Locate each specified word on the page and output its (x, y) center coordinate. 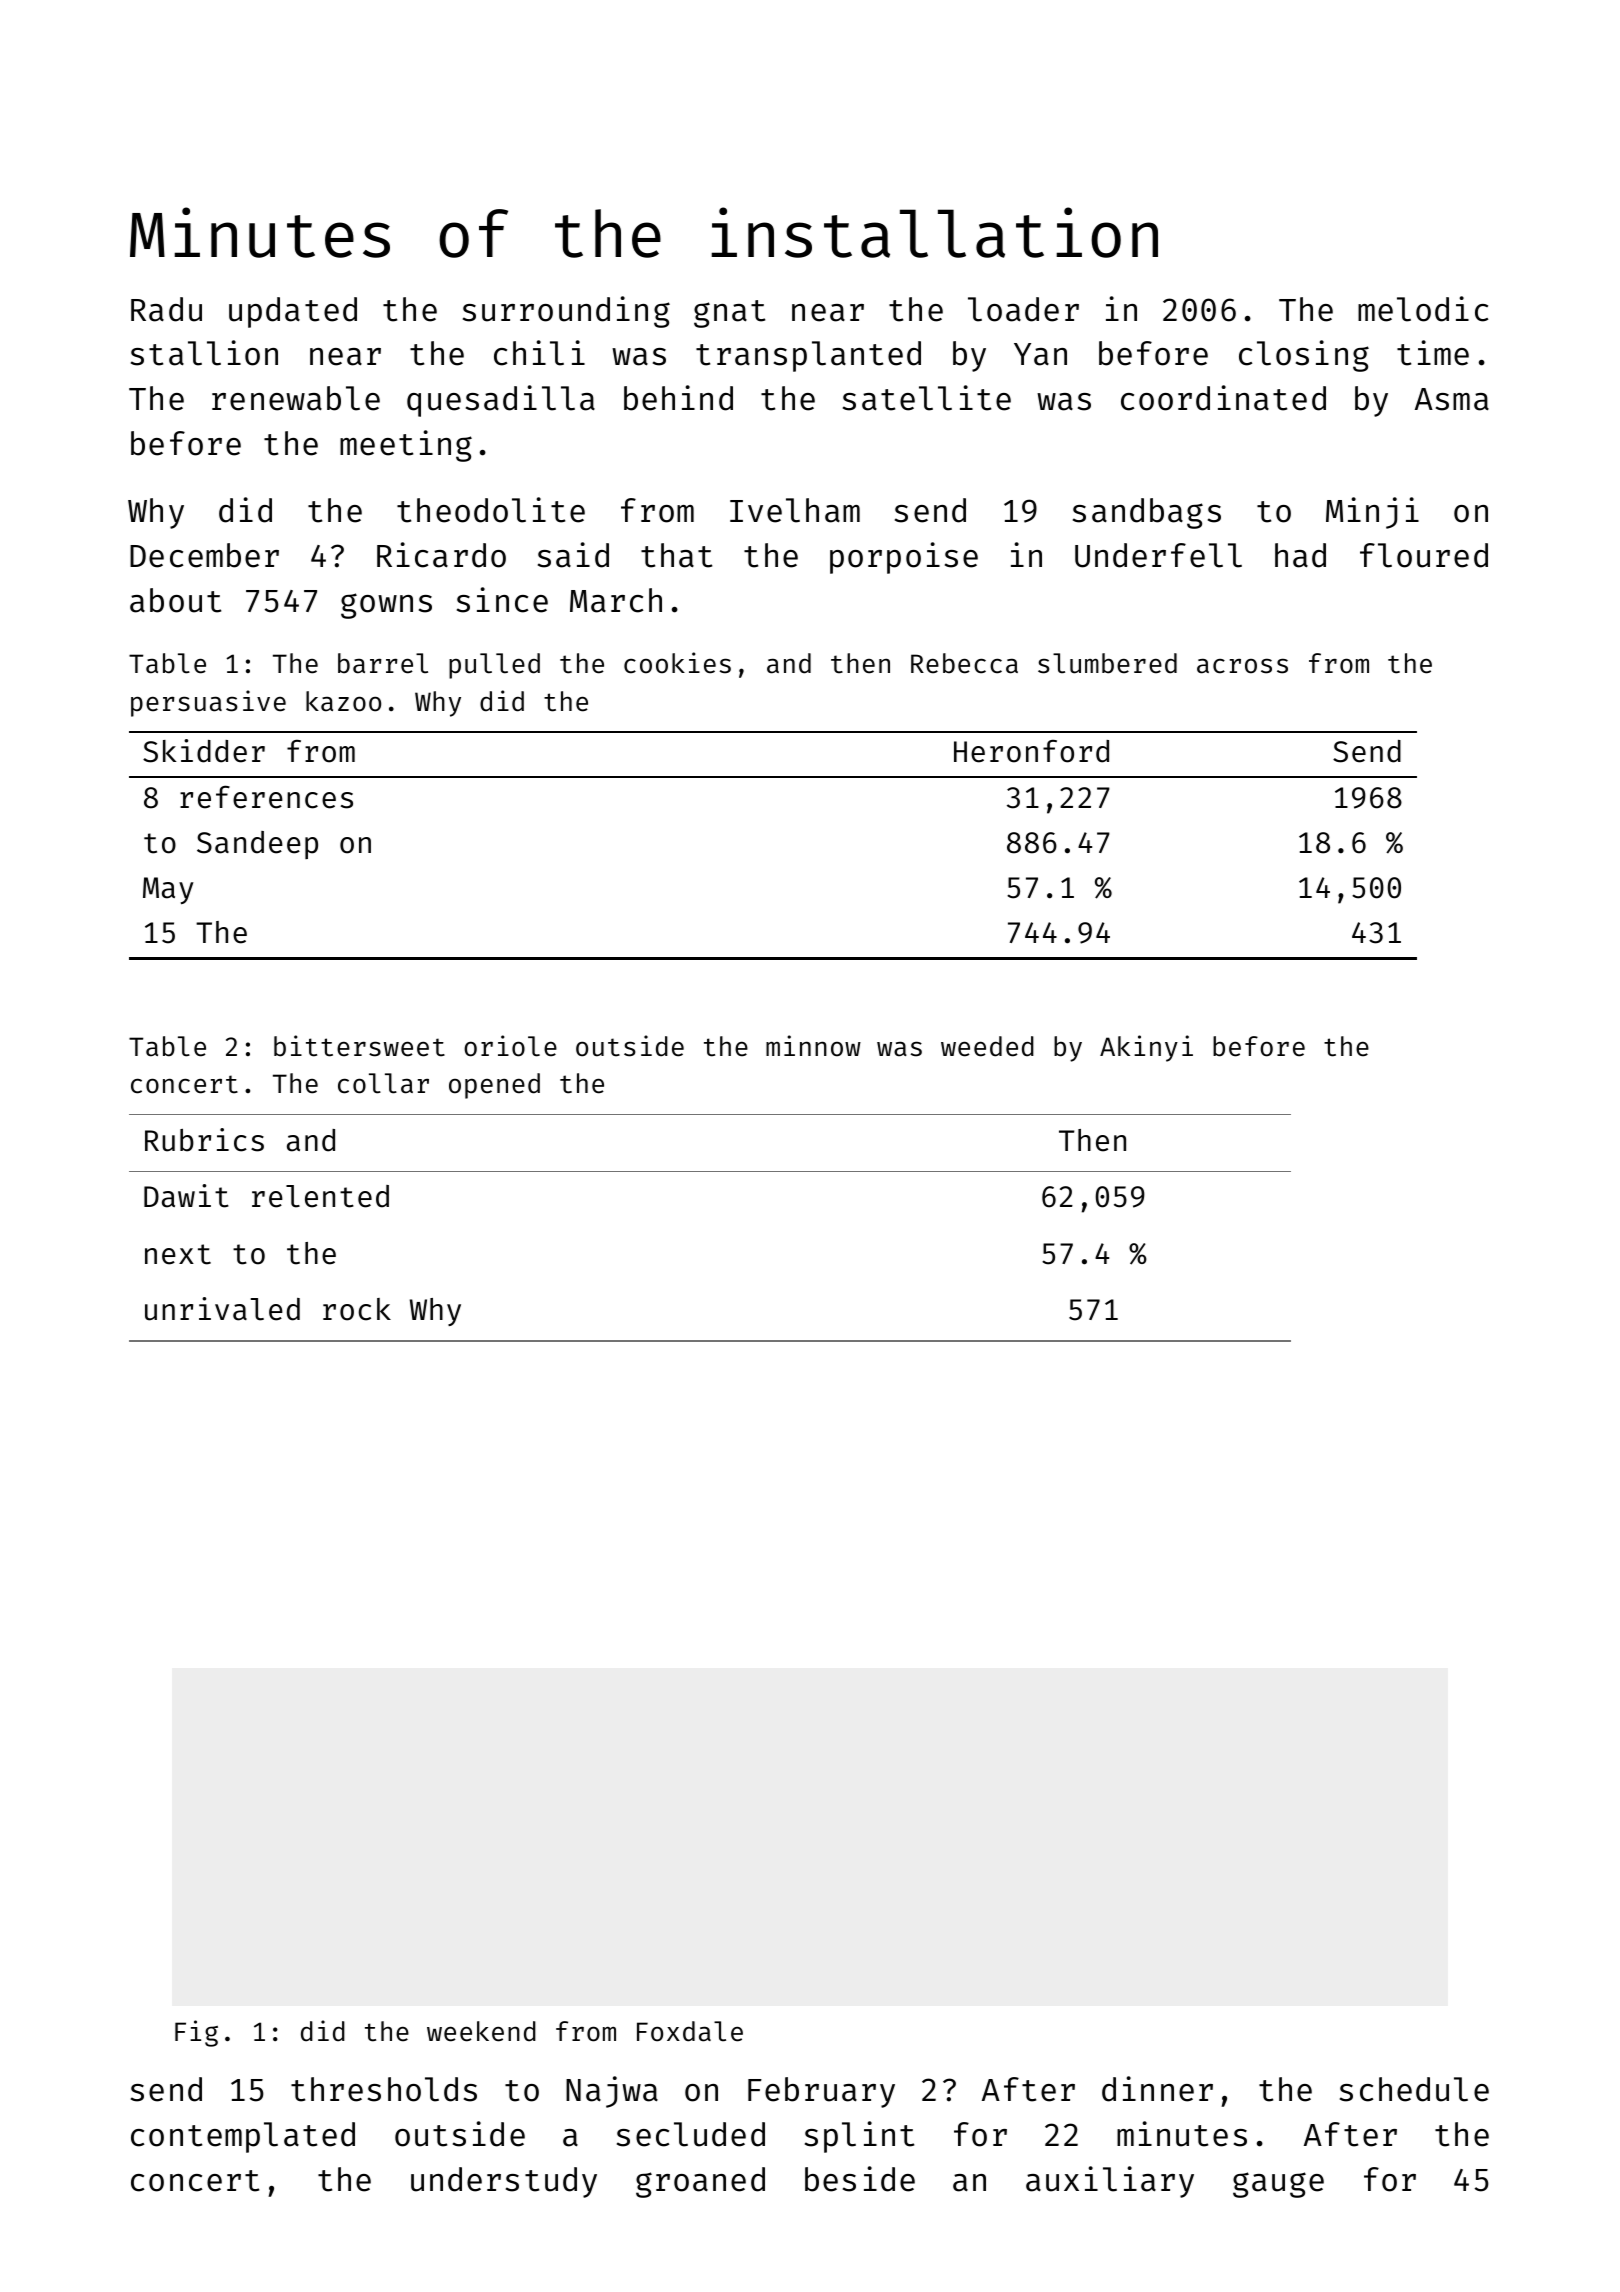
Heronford (1031, 751)
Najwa (612, 2092)
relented (320, 1196)
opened (494, 1086)
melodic (1423, 309)
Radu (166, 309)
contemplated (243, 2137)
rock (357, 1309)
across (1242, 666)
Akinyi (1146, 1048)
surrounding (566, 312)
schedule (1414, 2089)
